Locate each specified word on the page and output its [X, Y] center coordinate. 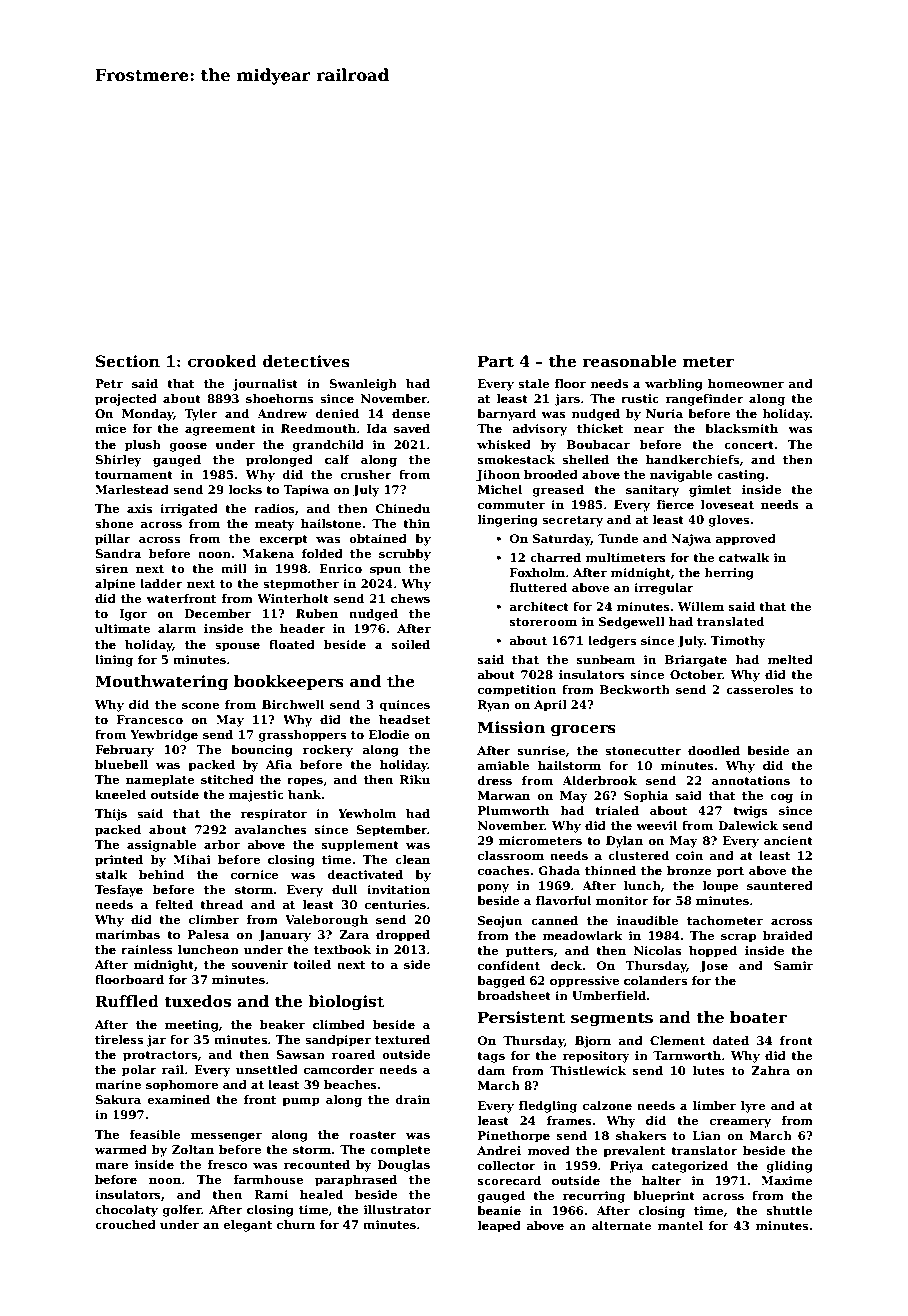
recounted [316, 1164]
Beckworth [635, 689]
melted [790, 659]
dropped [403, 936]
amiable [503, 765]
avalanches [270, 829]
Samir [793, 965]
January [284, 936]
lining [114, 661]
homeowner [746, 383]
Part [496, 361]
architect [539, 606]
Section [128, 361]
